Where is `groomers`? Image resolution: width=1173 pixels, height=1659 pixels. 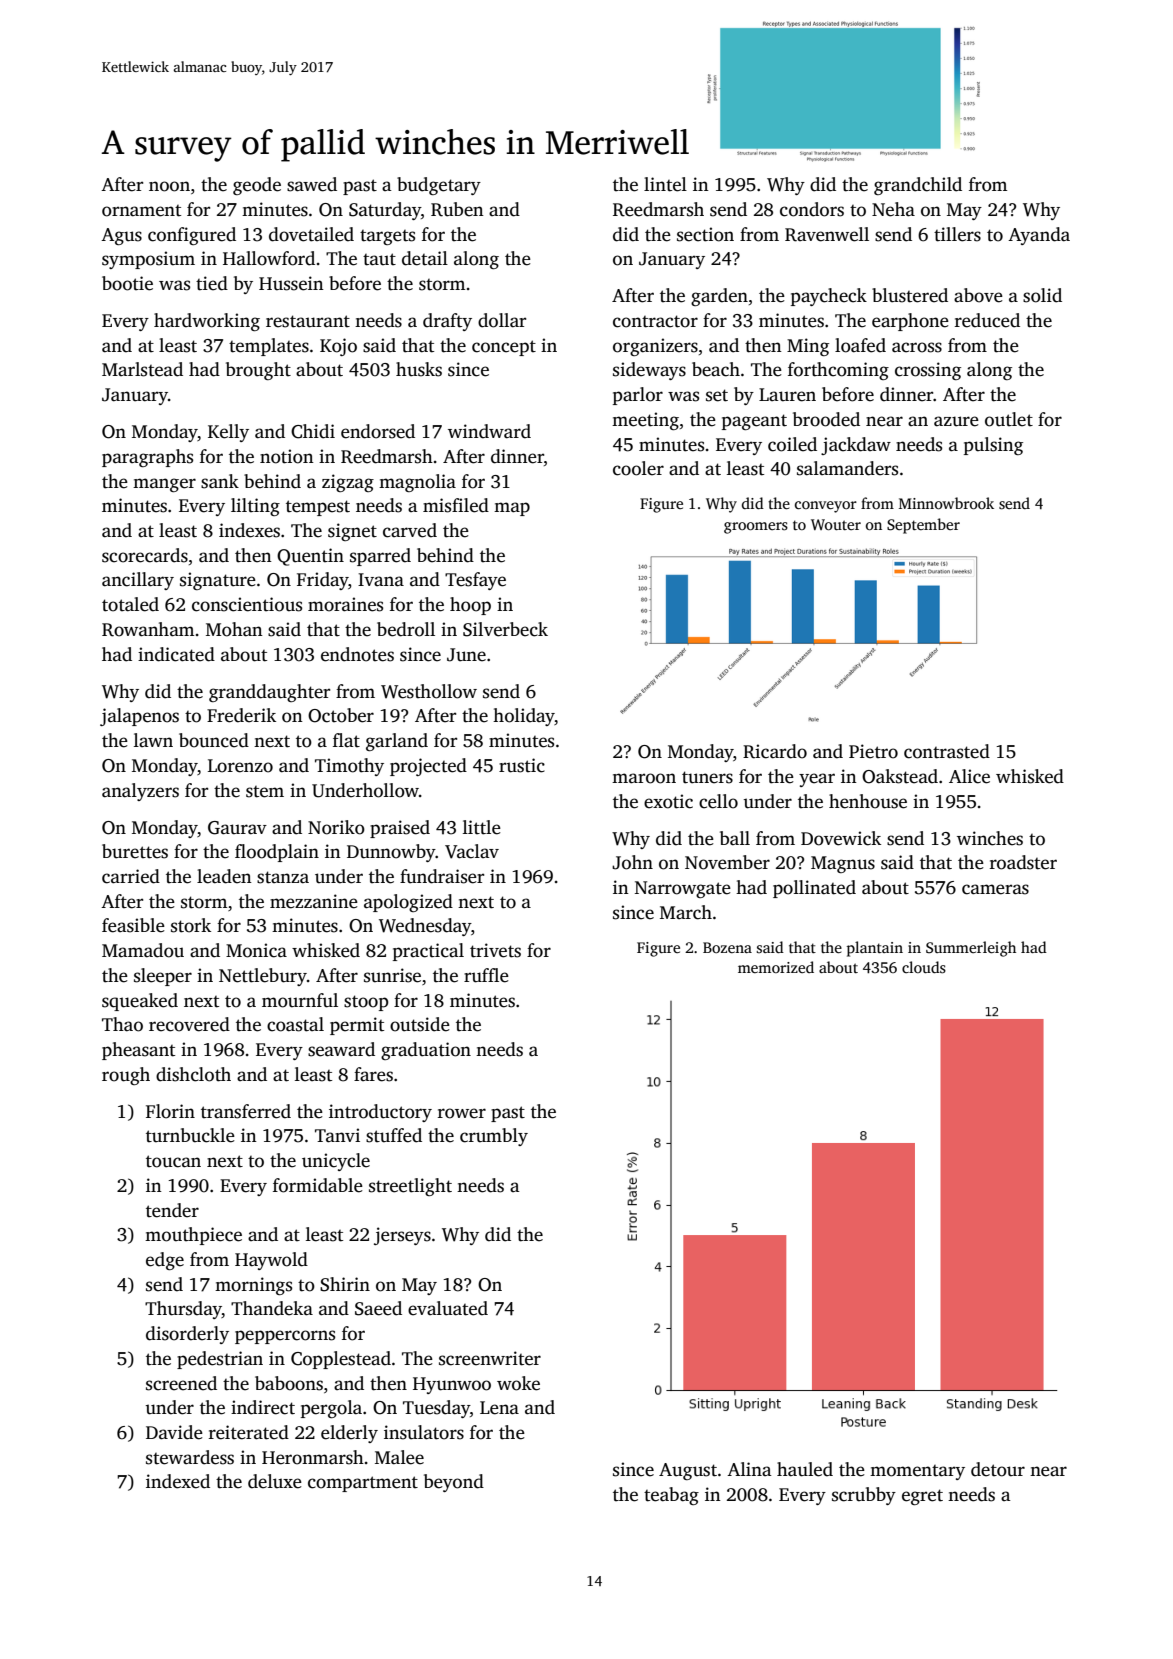 groomers is located at coordinates (756, 528).
